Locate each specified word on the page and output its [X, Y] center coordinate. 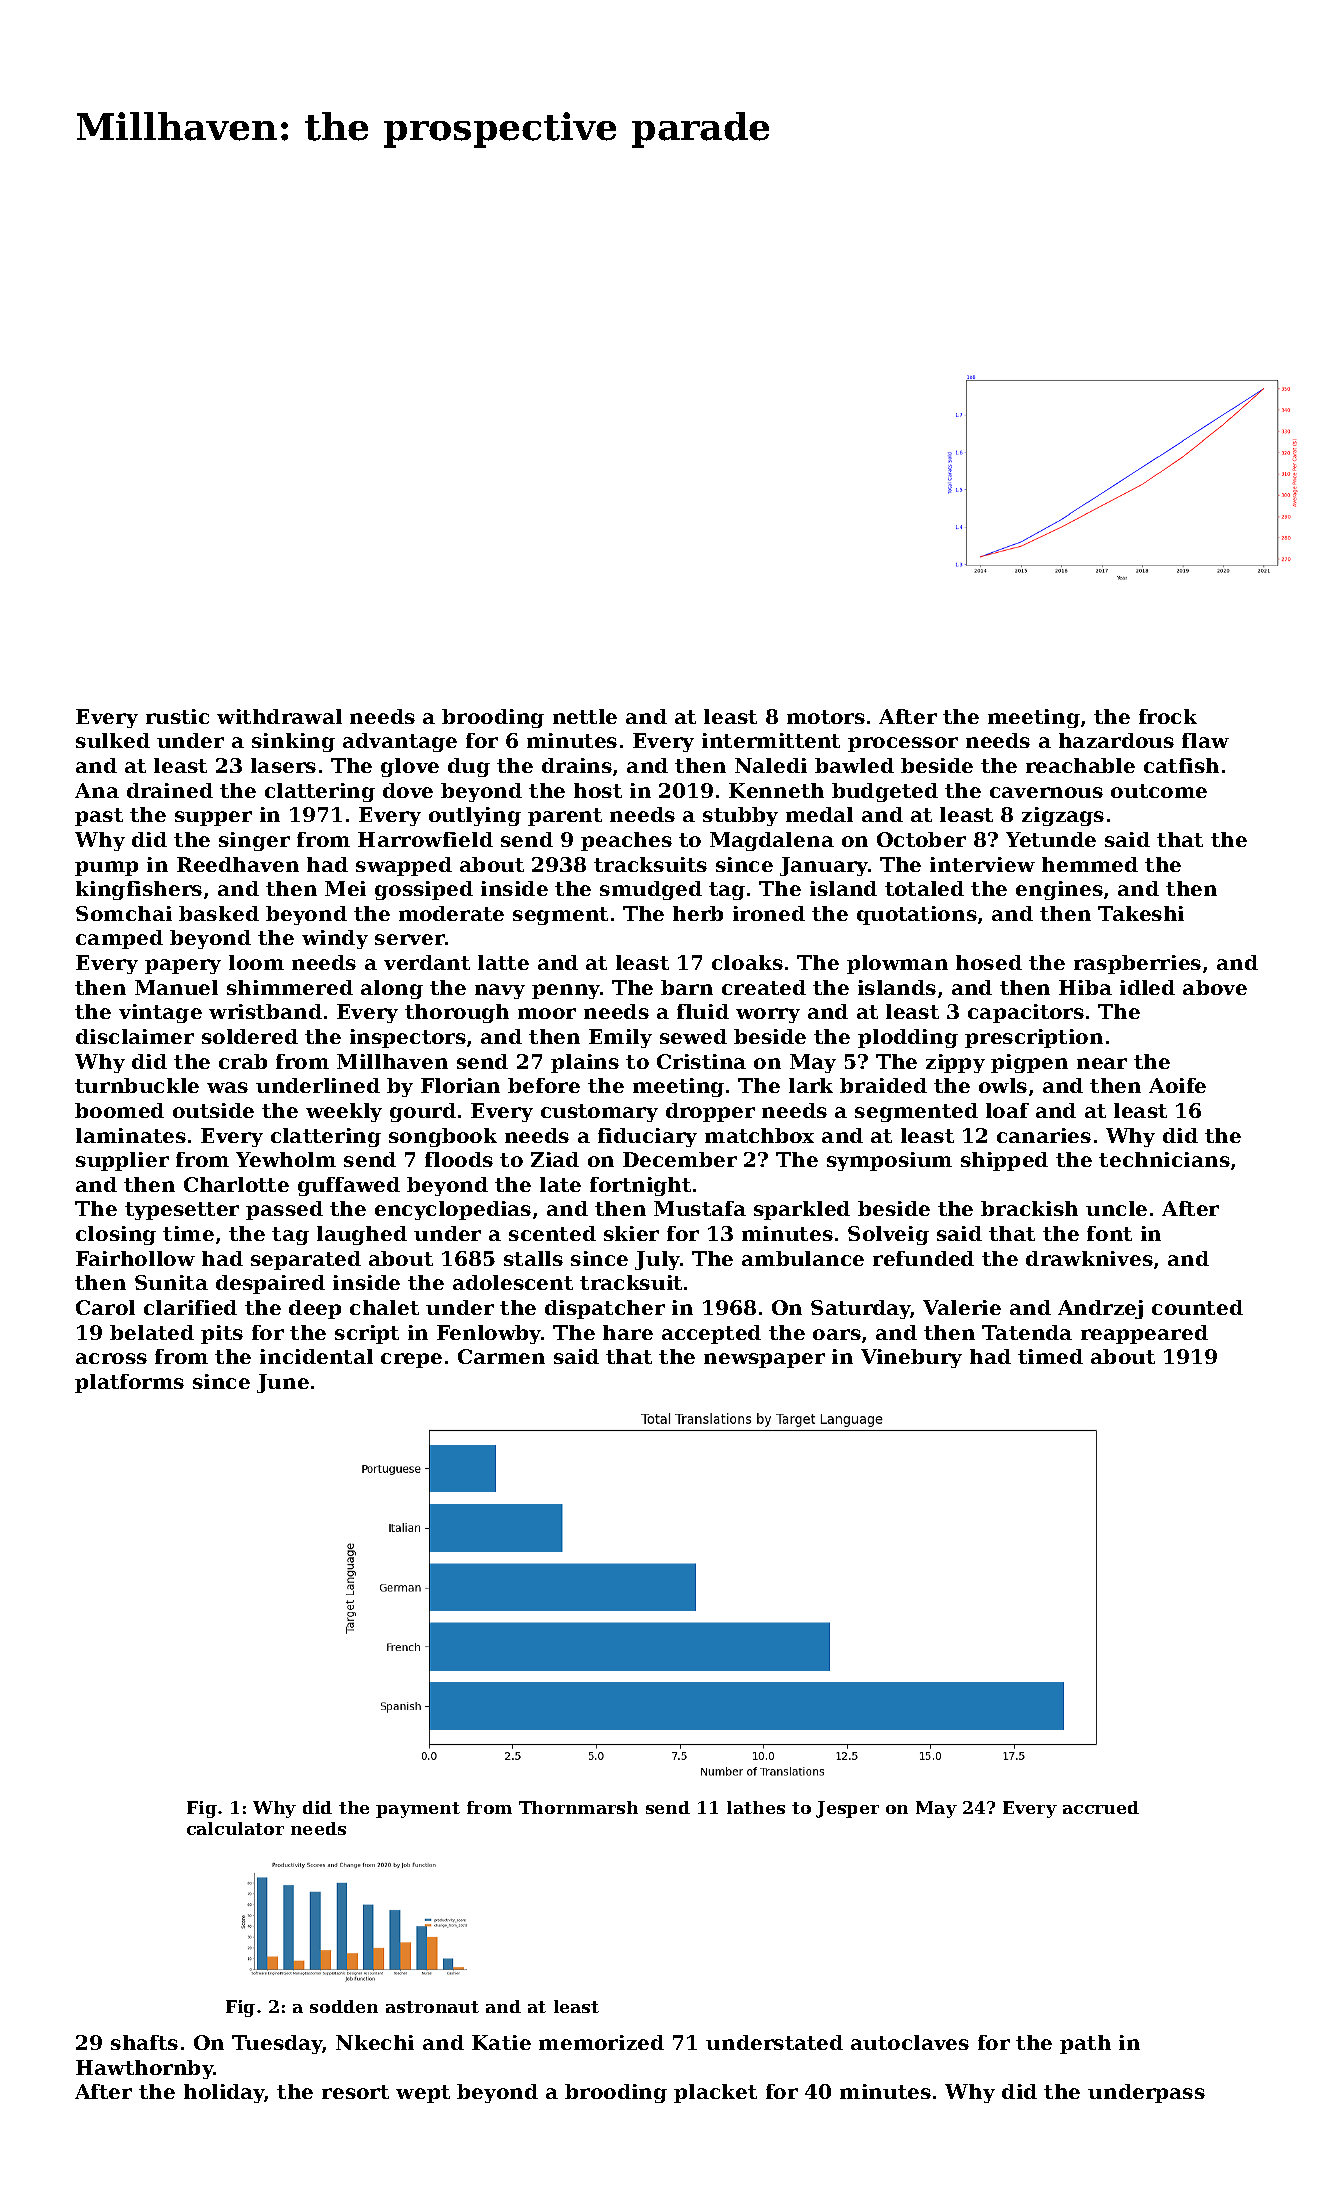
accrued [1101, 1807]
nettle [585, 716]
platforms [129, 1383]
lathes [756, 1807]
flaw [1205, 740]
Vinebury [911, 1358]
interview [982, 864]
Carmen [501, 1356]
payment [418, 1810]
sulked [113, 740]
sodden [344, 2006]
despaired [270, 1284]
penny [566, 991]
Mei [345, 888]
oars [837, 1334]
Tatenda [1027, 1332]
